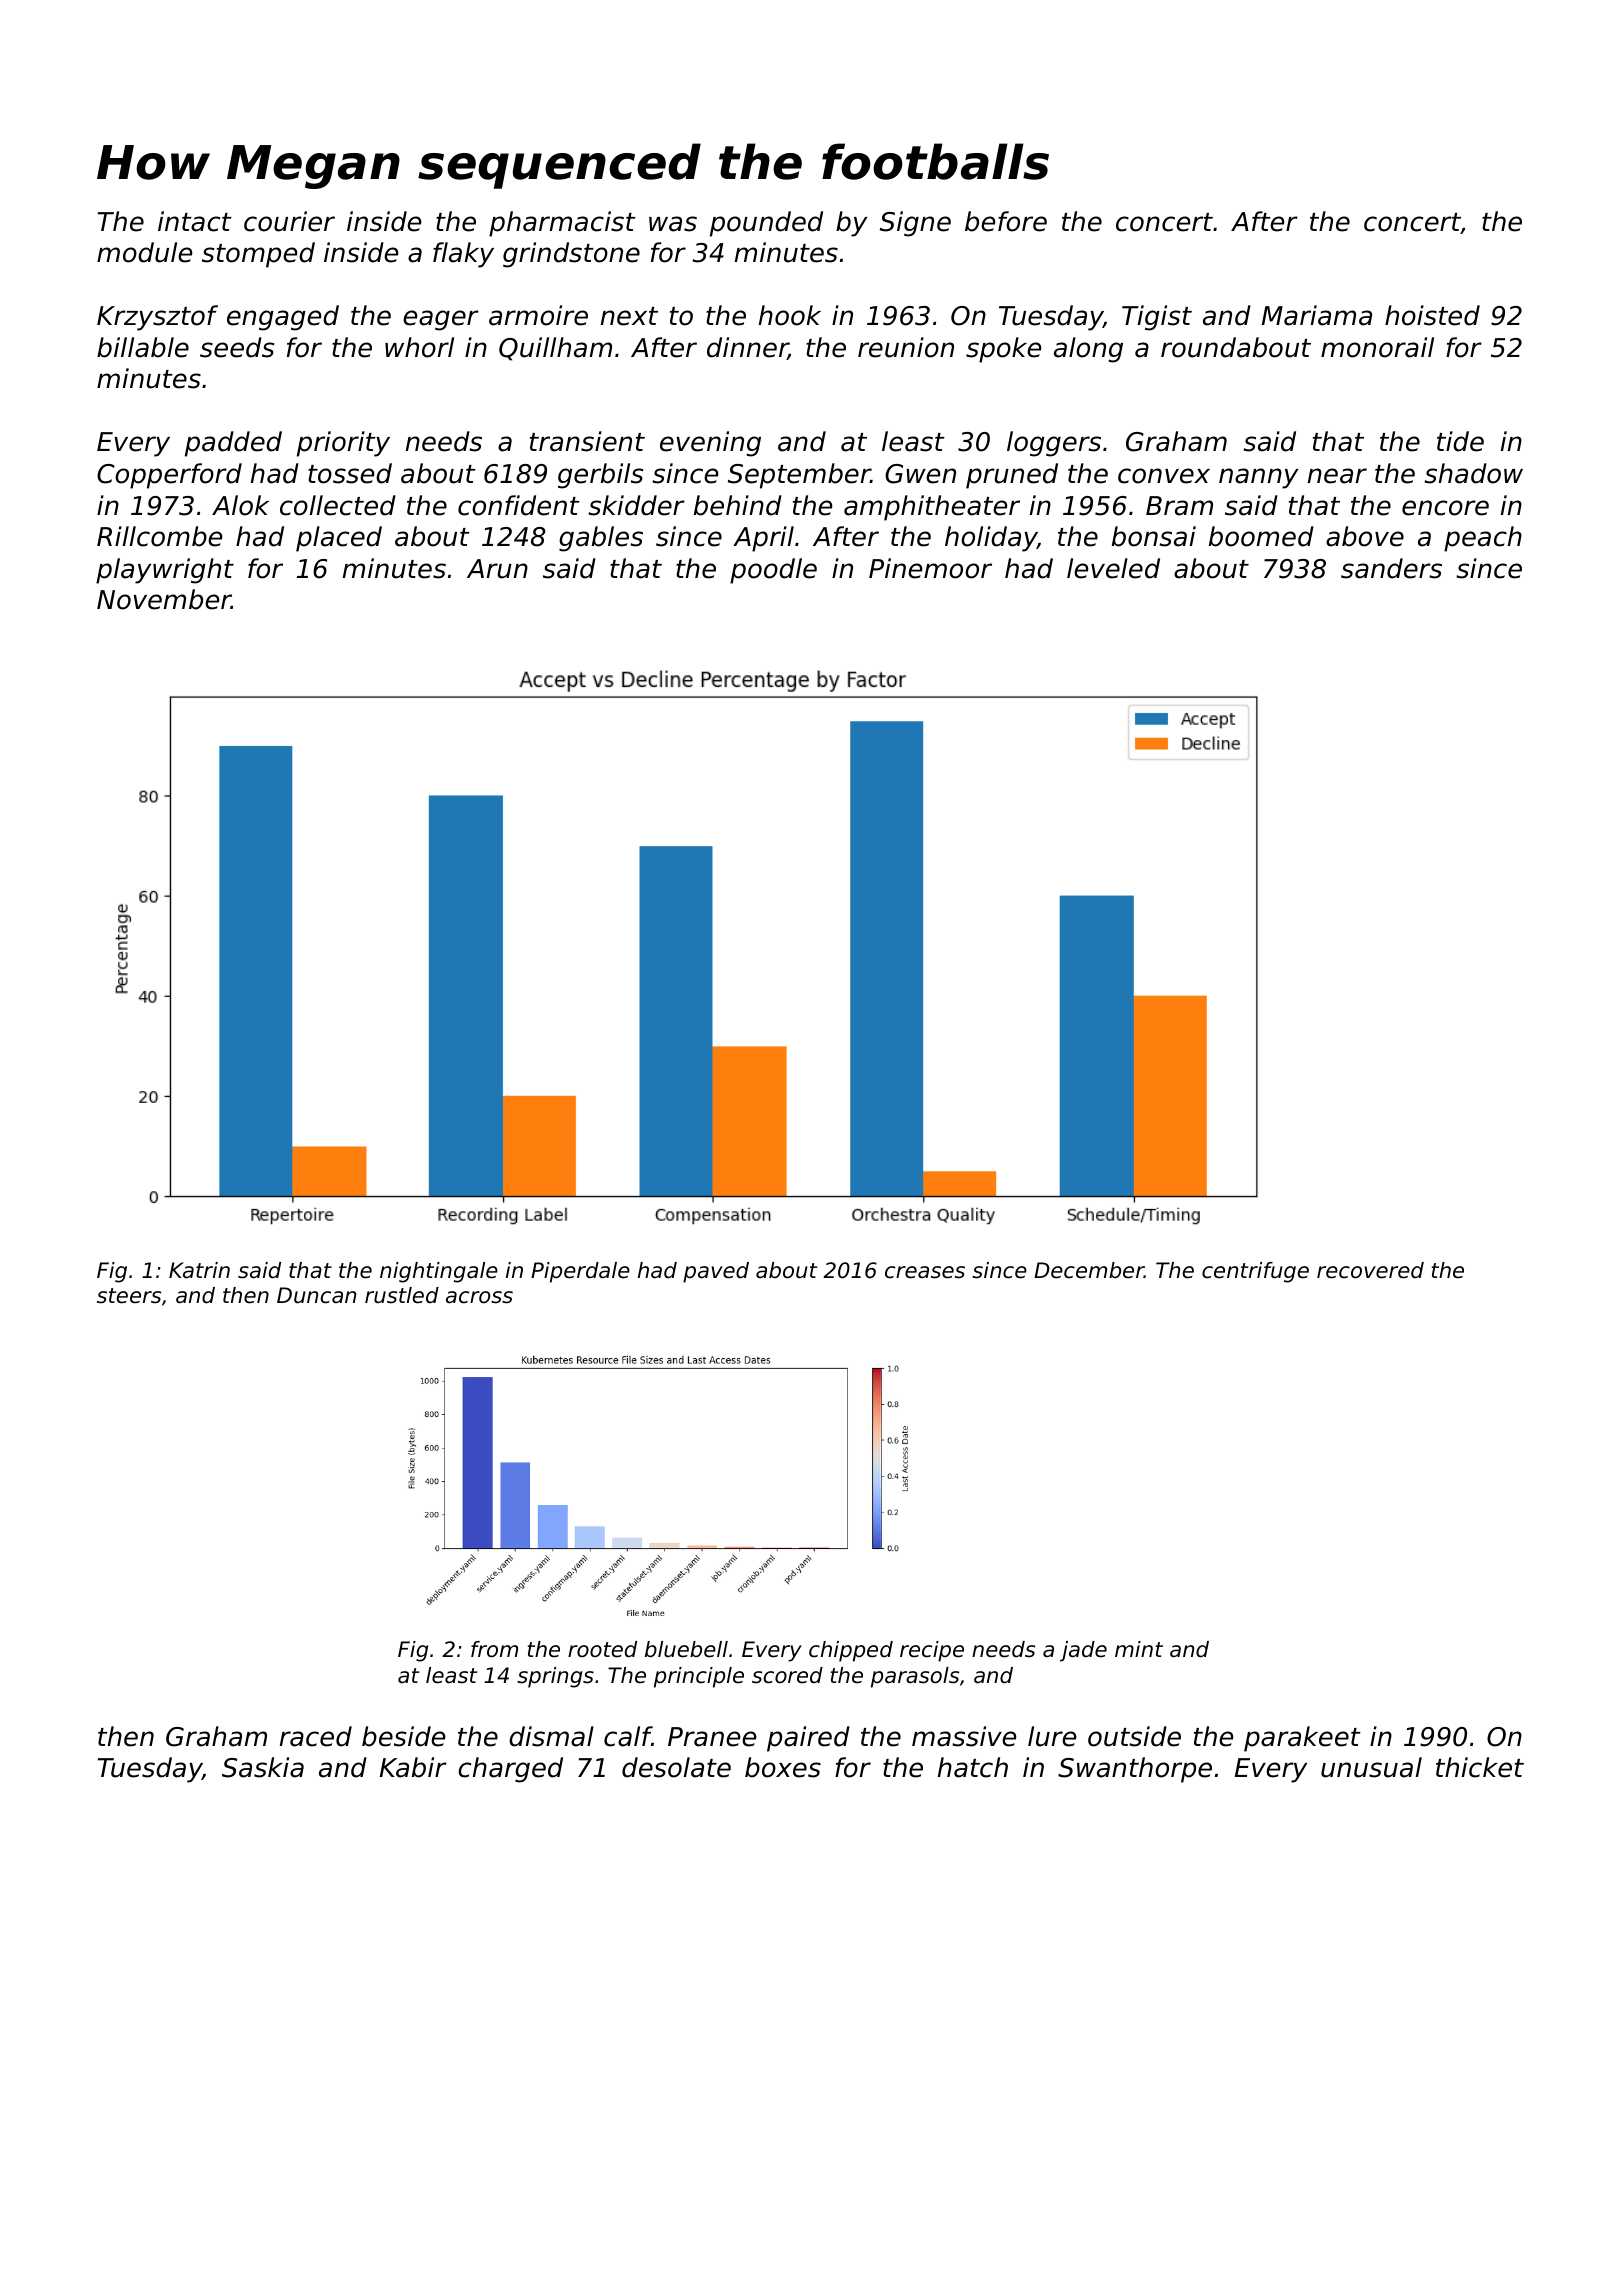  Describe the element at coordinates (930, 568) in the screenshot. I see `Pinemoor` at that location.
